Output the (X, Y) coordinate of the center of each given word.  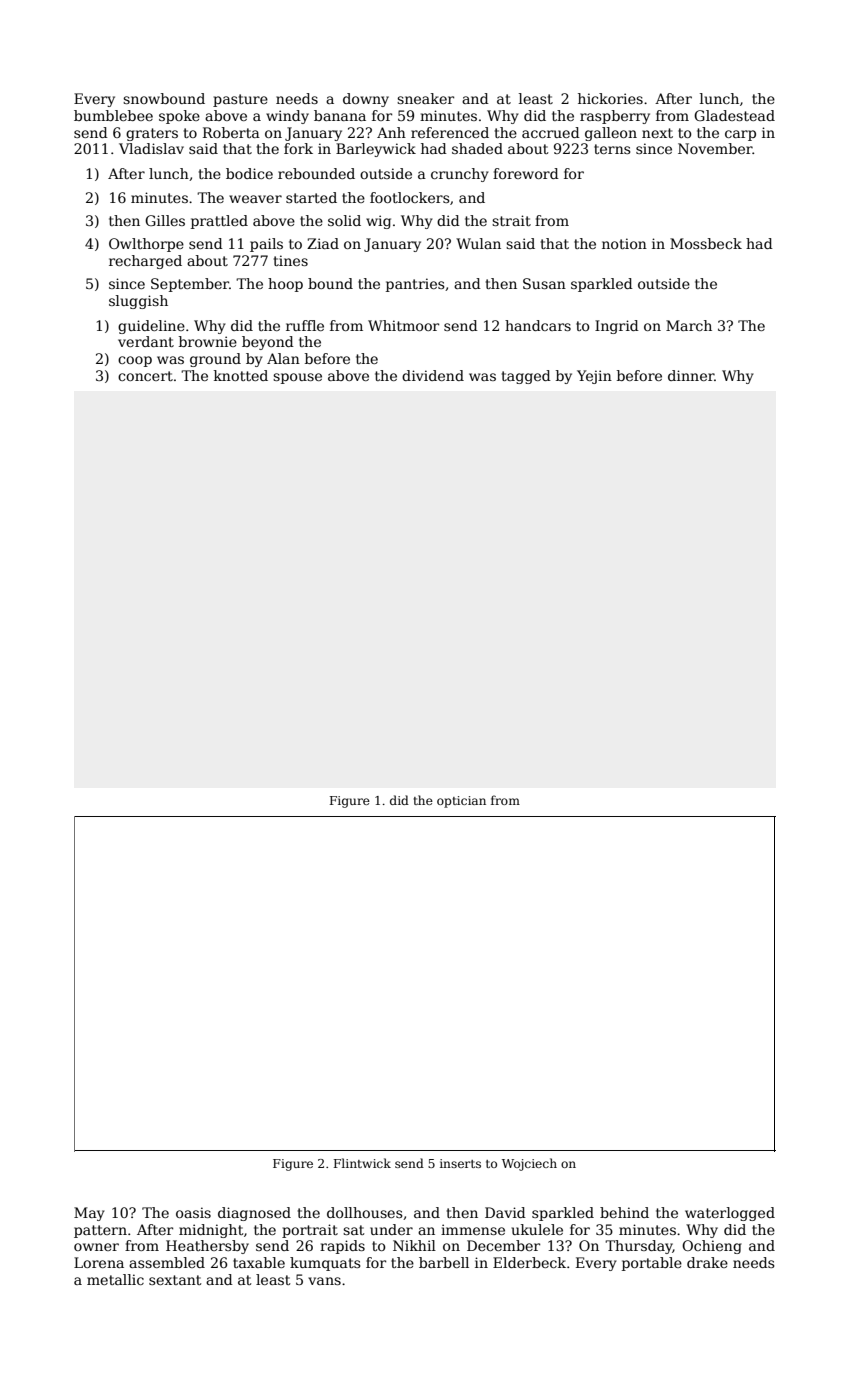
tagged (526, 377)
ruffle (305, 325)
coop (135, 361)
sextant (175, 1280)
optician (461, 802)
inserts (460, 1163)
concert (145, 376)
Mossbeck (706, 243)
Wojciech (529, 1164)
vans (324, 1281)
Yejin (594, 377)
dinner (691, 375)
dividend (433, 375)
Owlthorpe (146, 245)
